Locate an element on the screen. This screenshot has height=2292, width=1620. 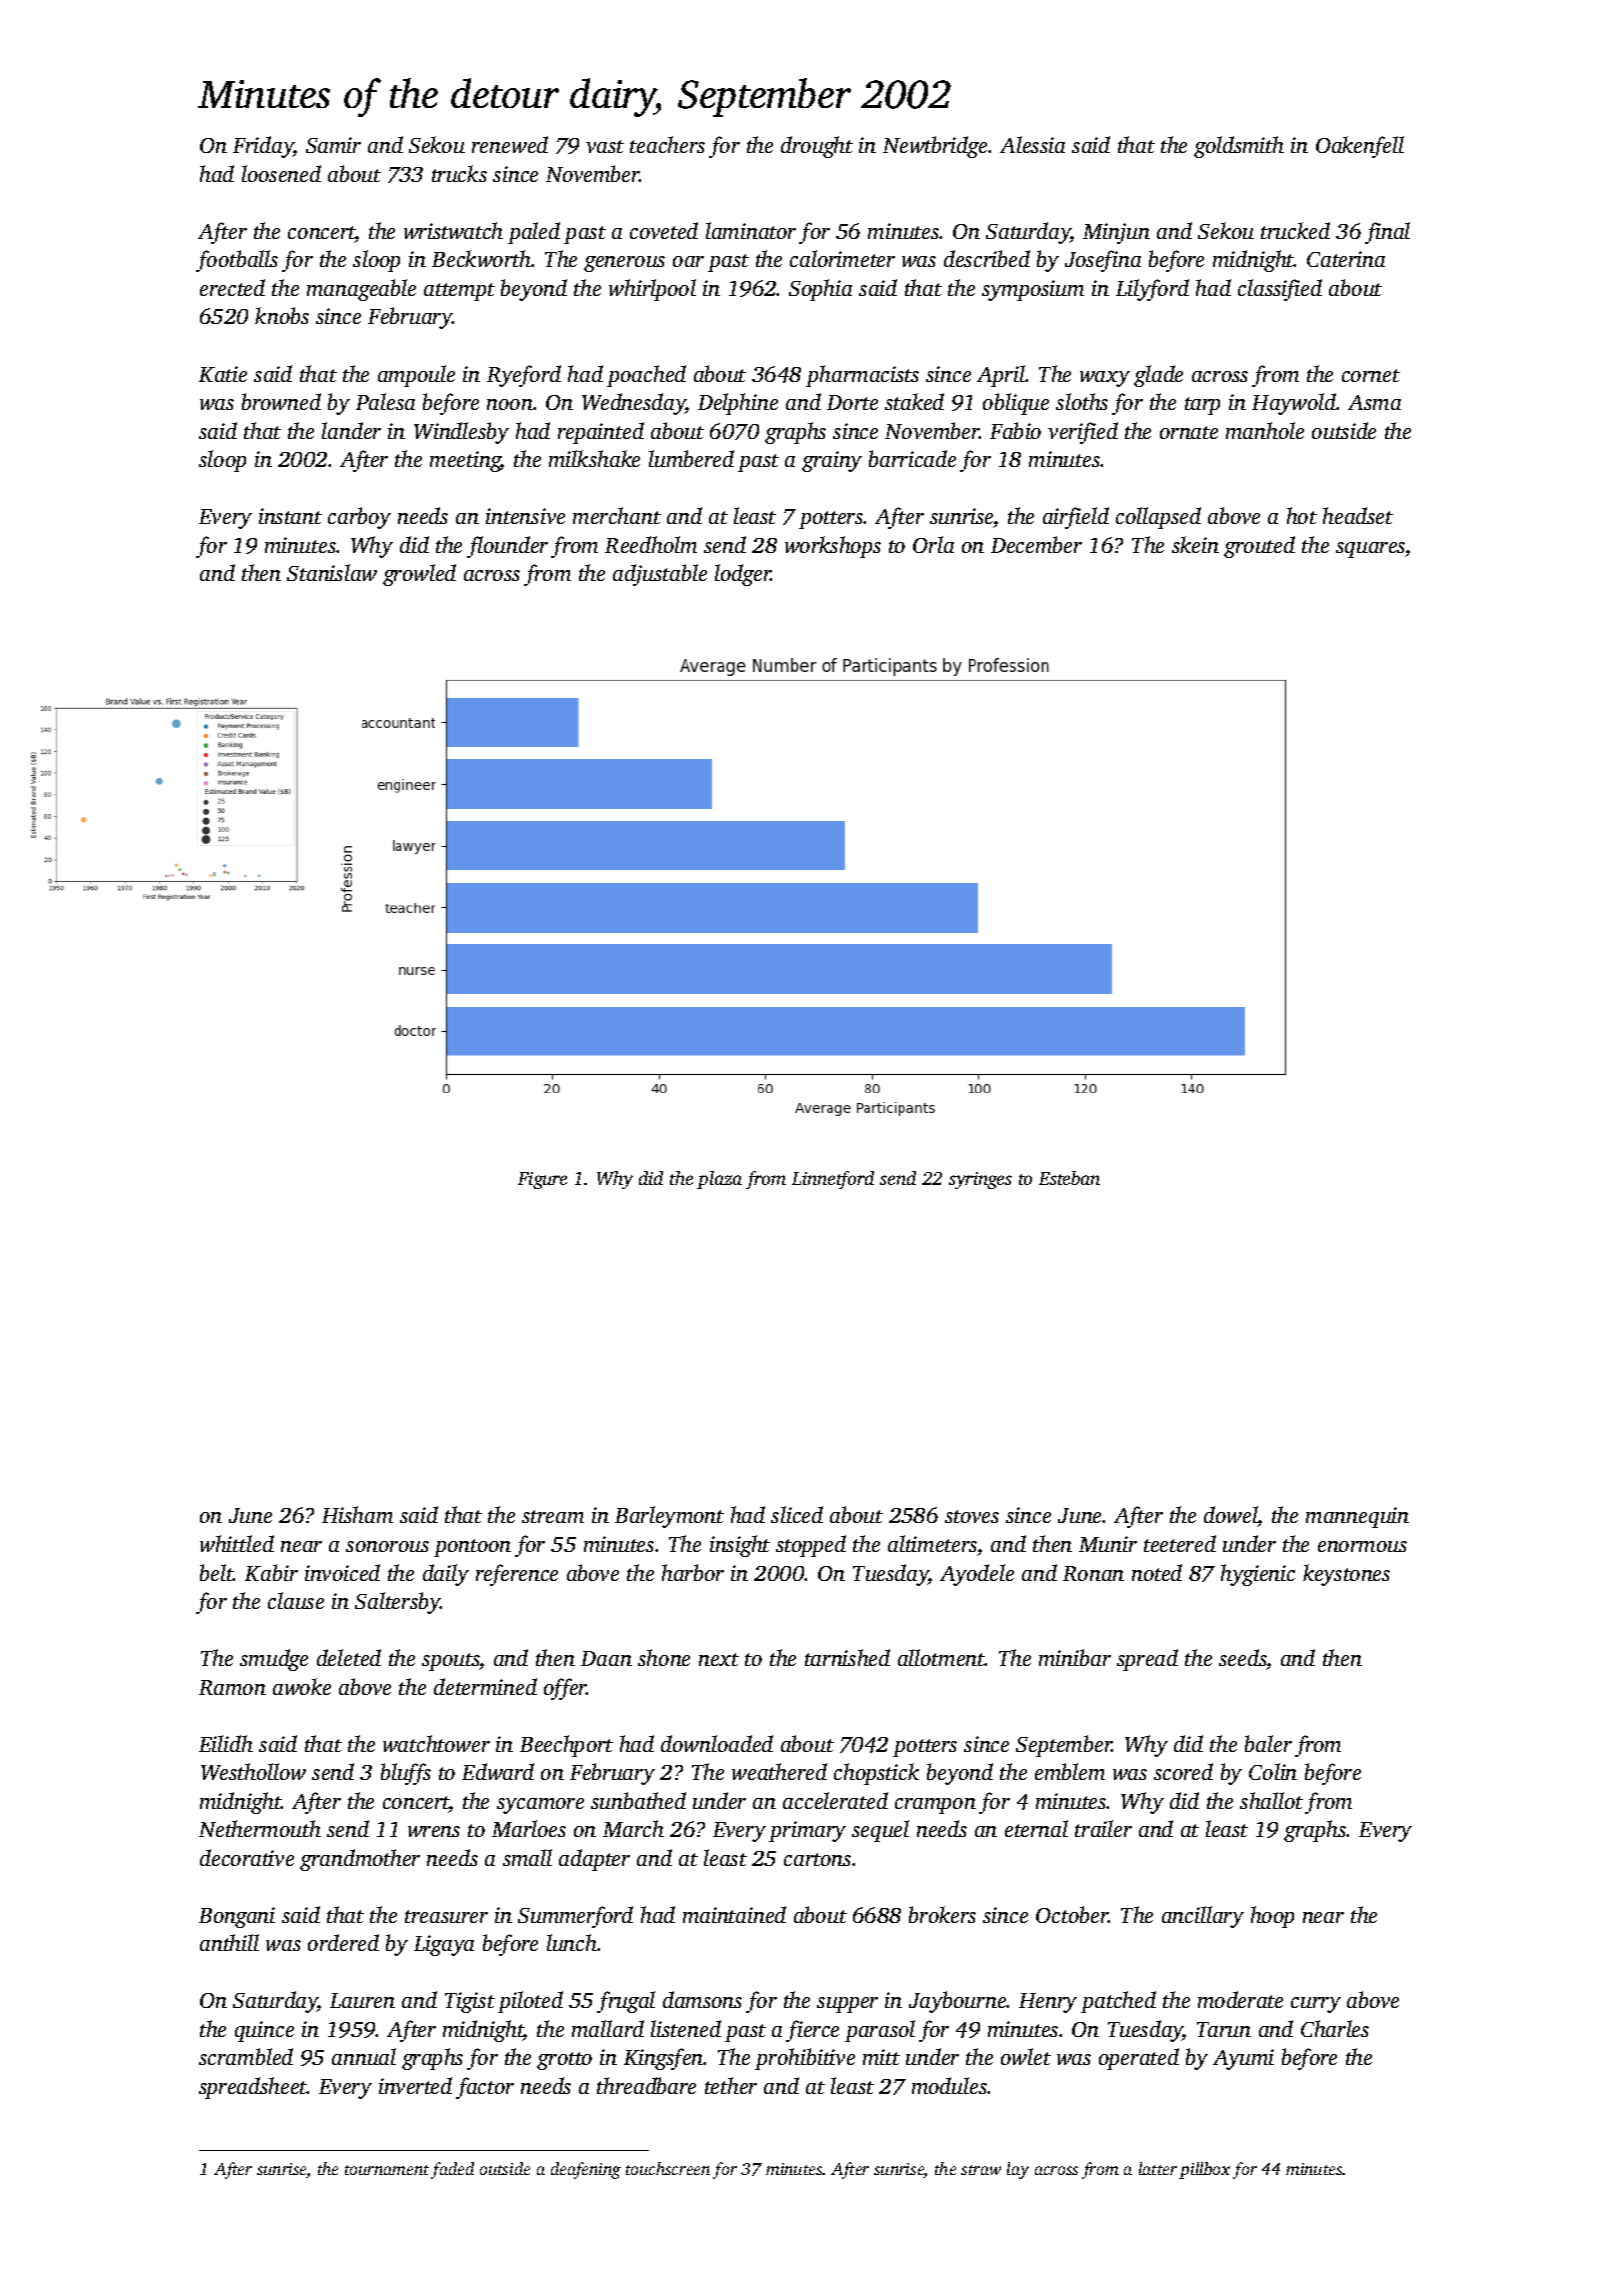
airfield is located at coordinates (1076, 518).
